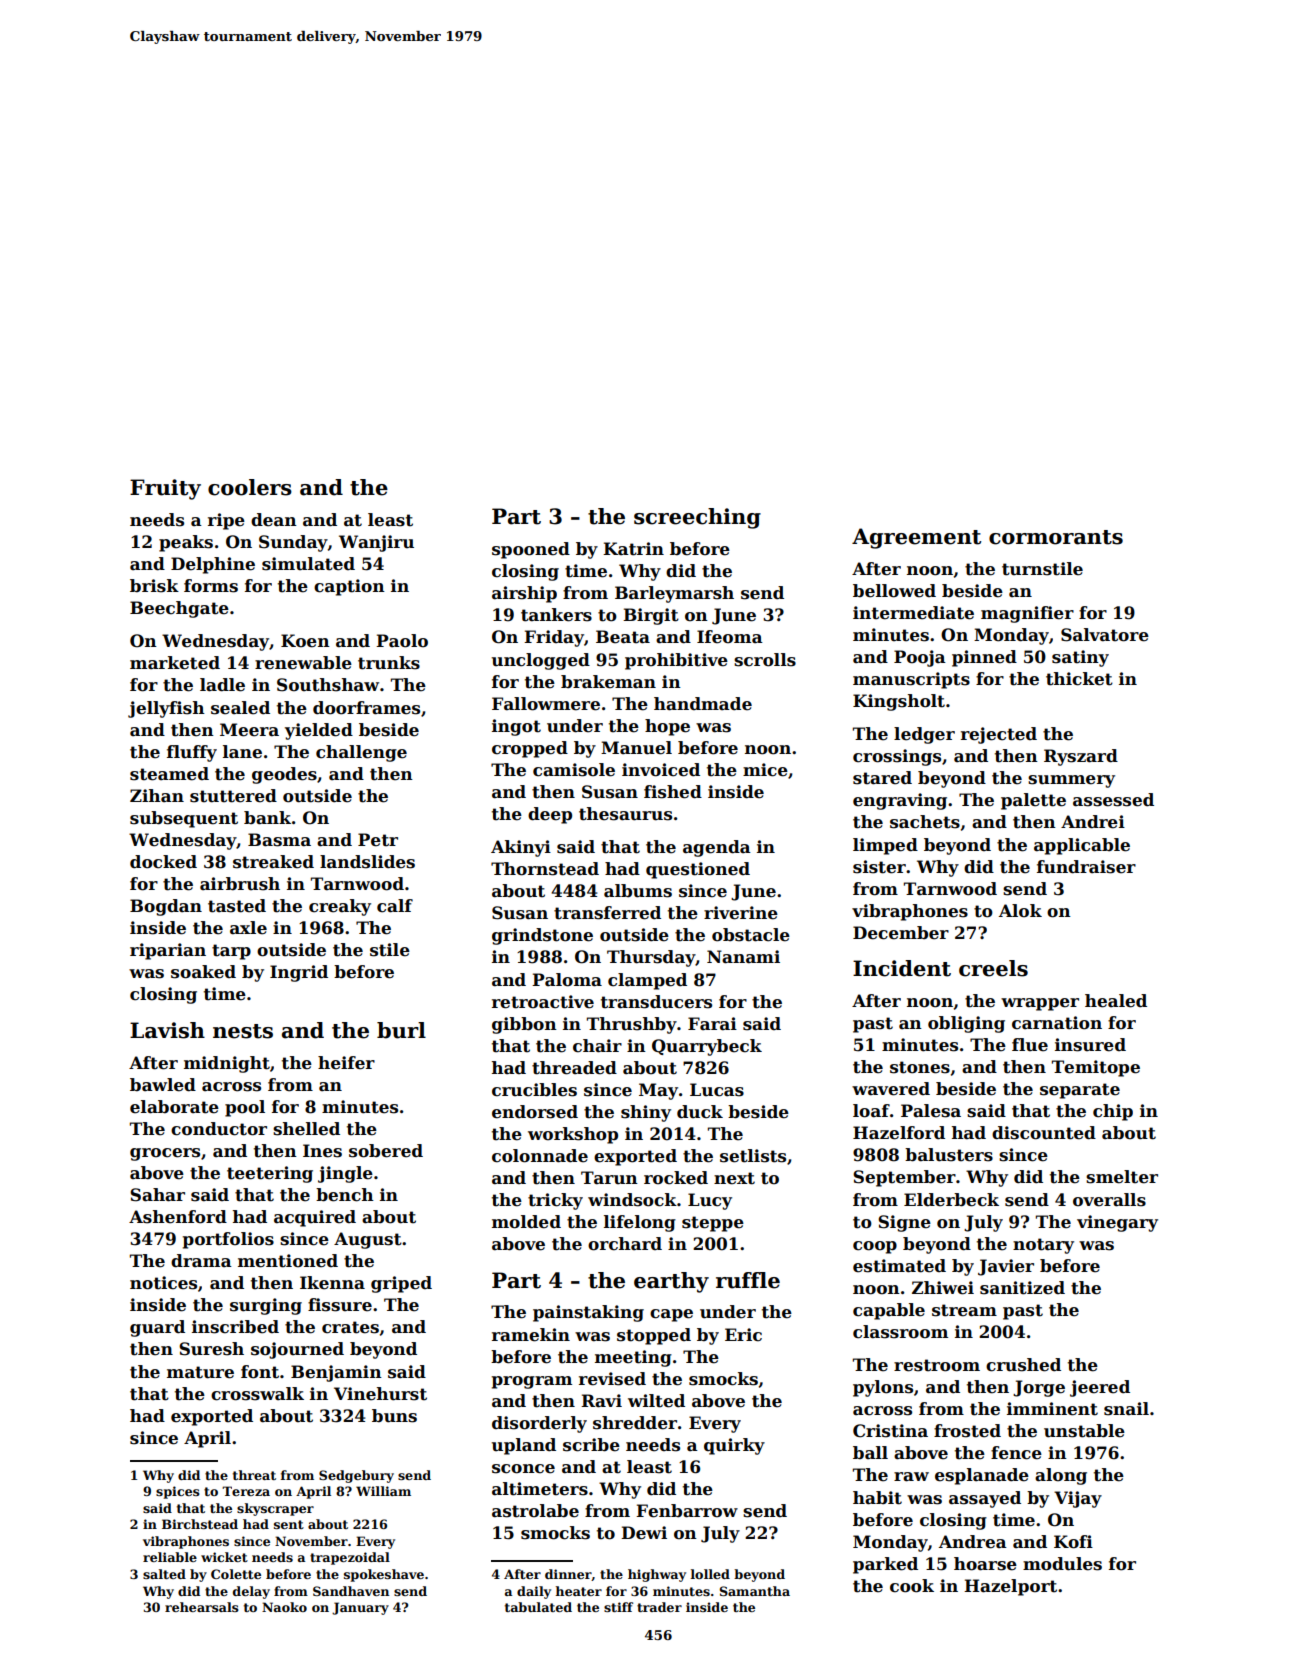  I want to click on coop, so click(875, 1247).
